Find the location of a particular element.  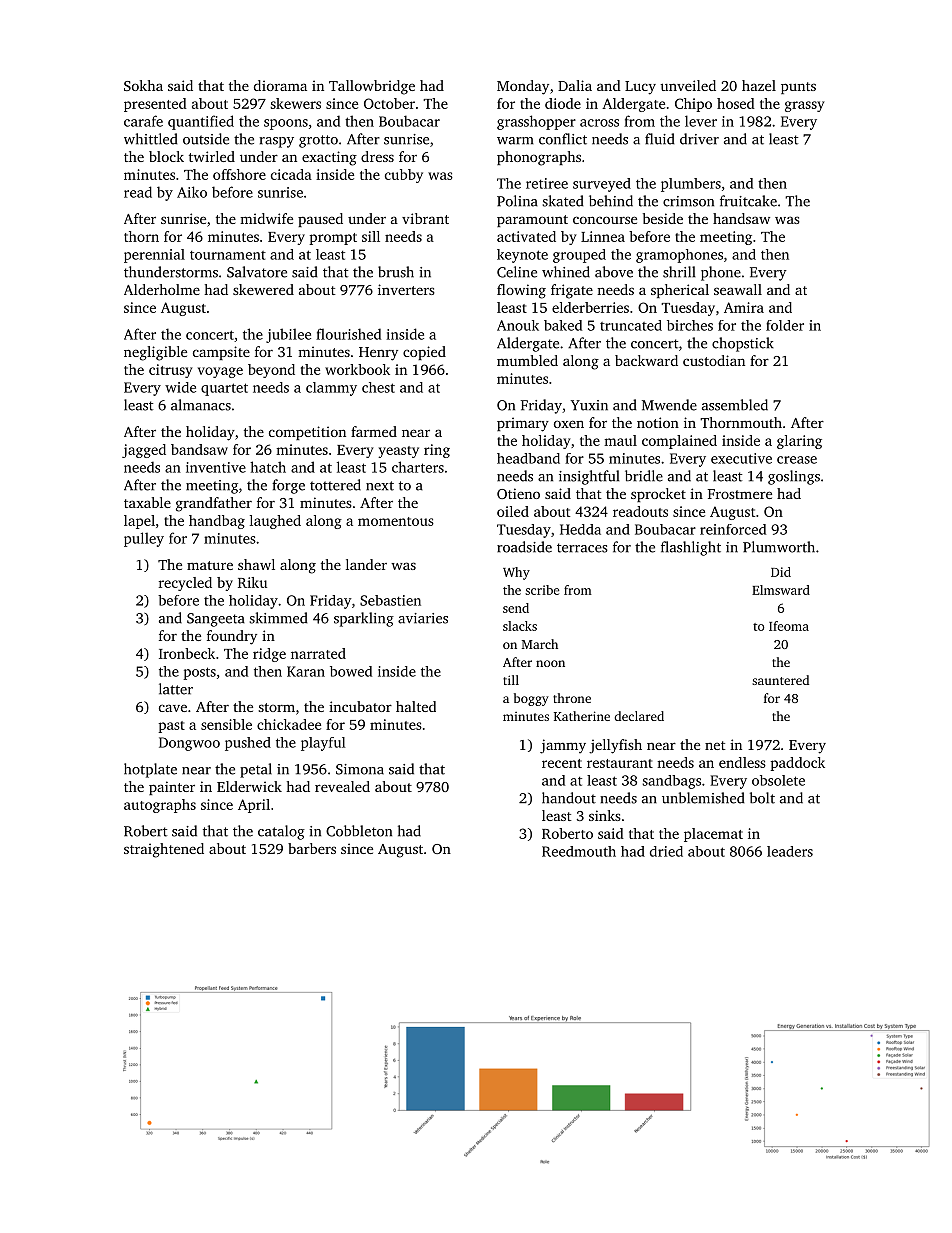

diode is located at coordinates (563, 103).
